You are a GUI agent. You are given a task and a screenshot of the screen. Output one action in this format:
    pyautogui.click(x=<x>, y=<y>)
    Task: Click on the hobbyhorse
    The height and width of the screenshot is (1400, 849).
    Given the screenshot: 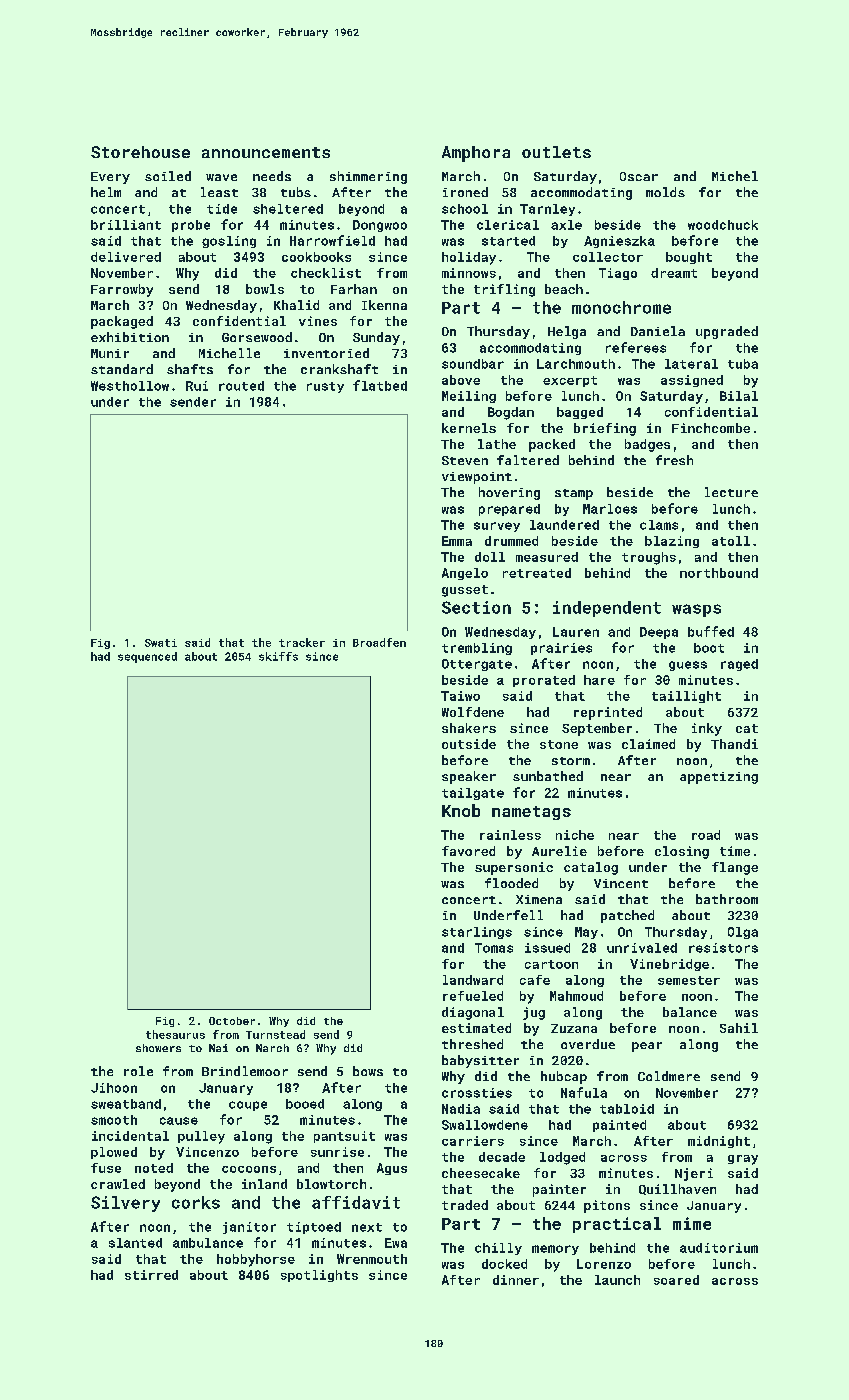 What is the action you would take?
    pyautogui.click(x=256, y=1260)
